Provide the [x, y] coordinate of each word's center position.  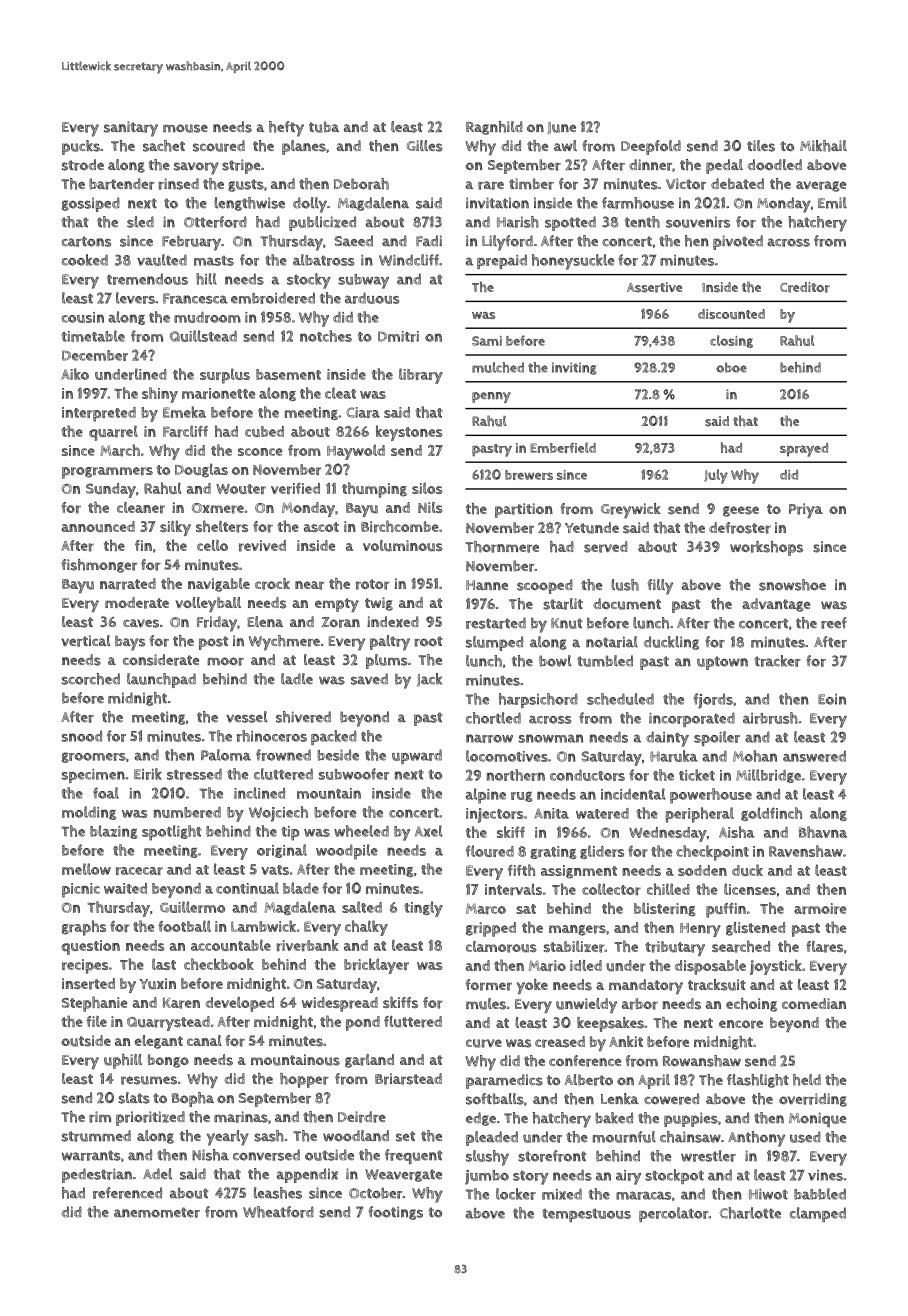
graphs [84, 928]
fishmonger [99, 566]
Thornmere [502, 547]
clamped [818, 1214]
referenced [127, 1193]
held [807, 1080]
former [489, 985]
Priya [806, 510]
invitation [497, 203]
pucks [81, 147]
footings [395, 1213]
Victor [686, 184]
